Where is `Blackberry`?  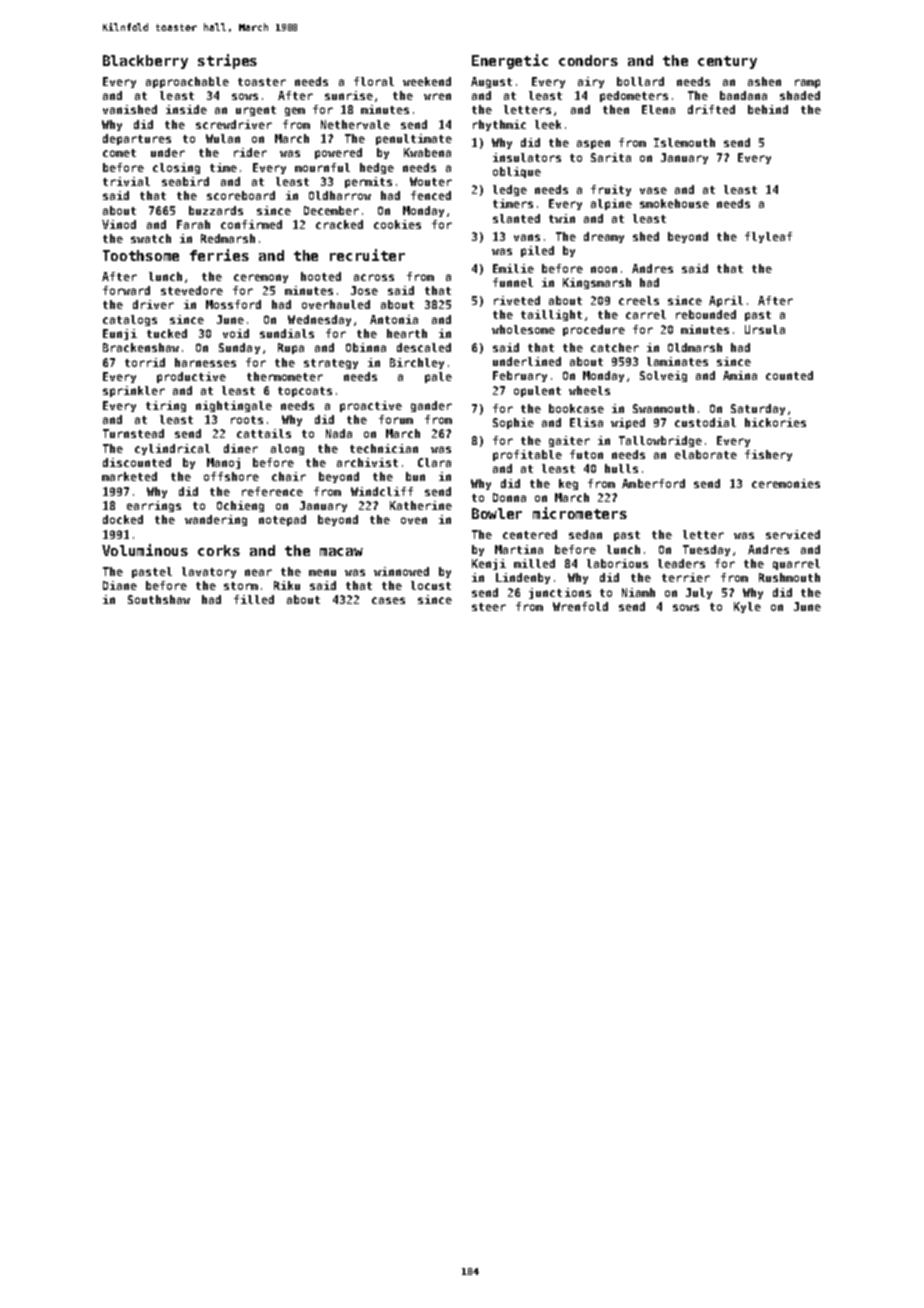 Blackberry is located at coordinates (145, 62).
